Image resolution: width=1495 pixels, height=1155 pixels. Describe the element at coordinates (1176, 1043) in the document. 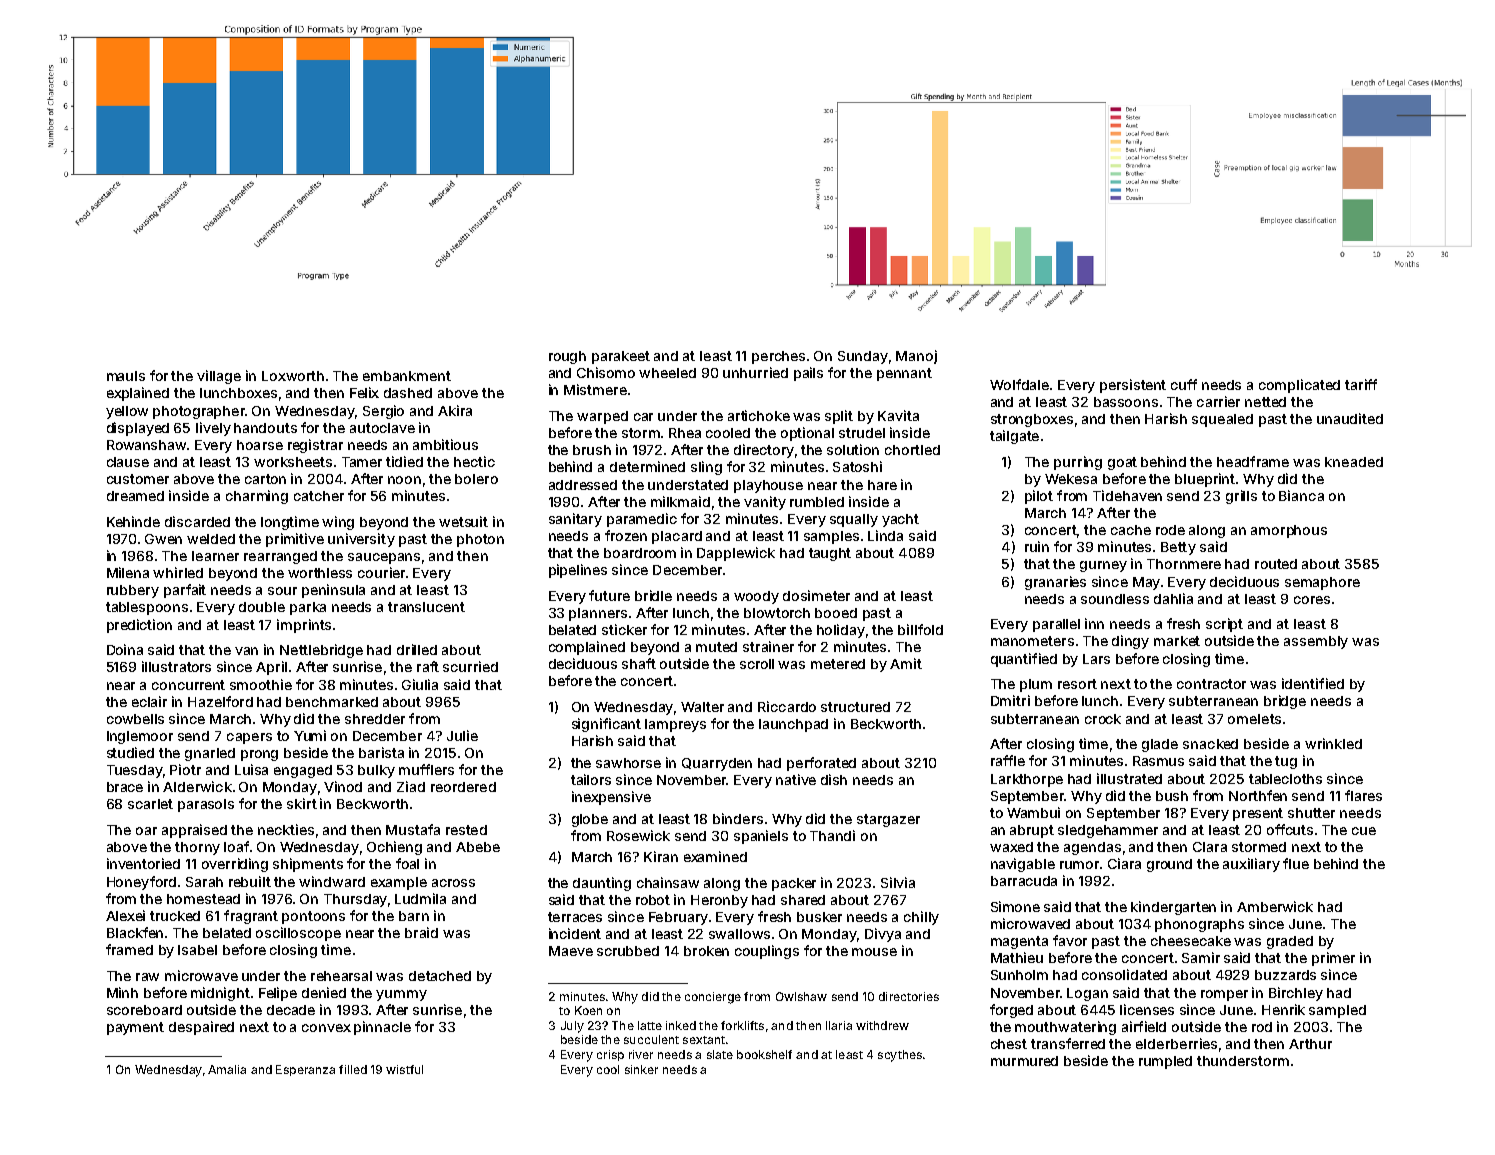

I see `elderberries` at that location.
